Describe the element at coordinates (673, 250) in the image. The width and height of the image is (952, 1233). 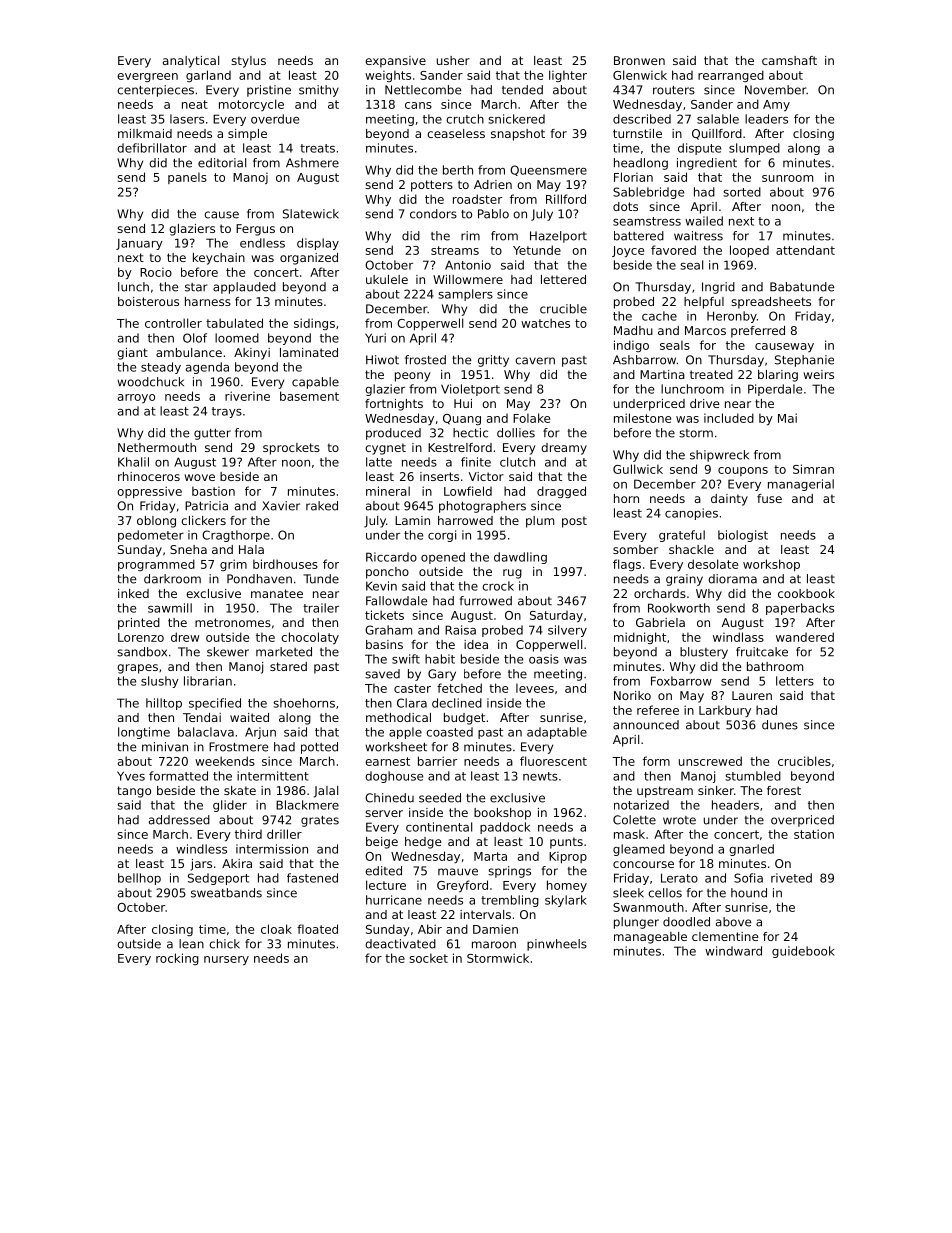
I see `favored` at that location.
